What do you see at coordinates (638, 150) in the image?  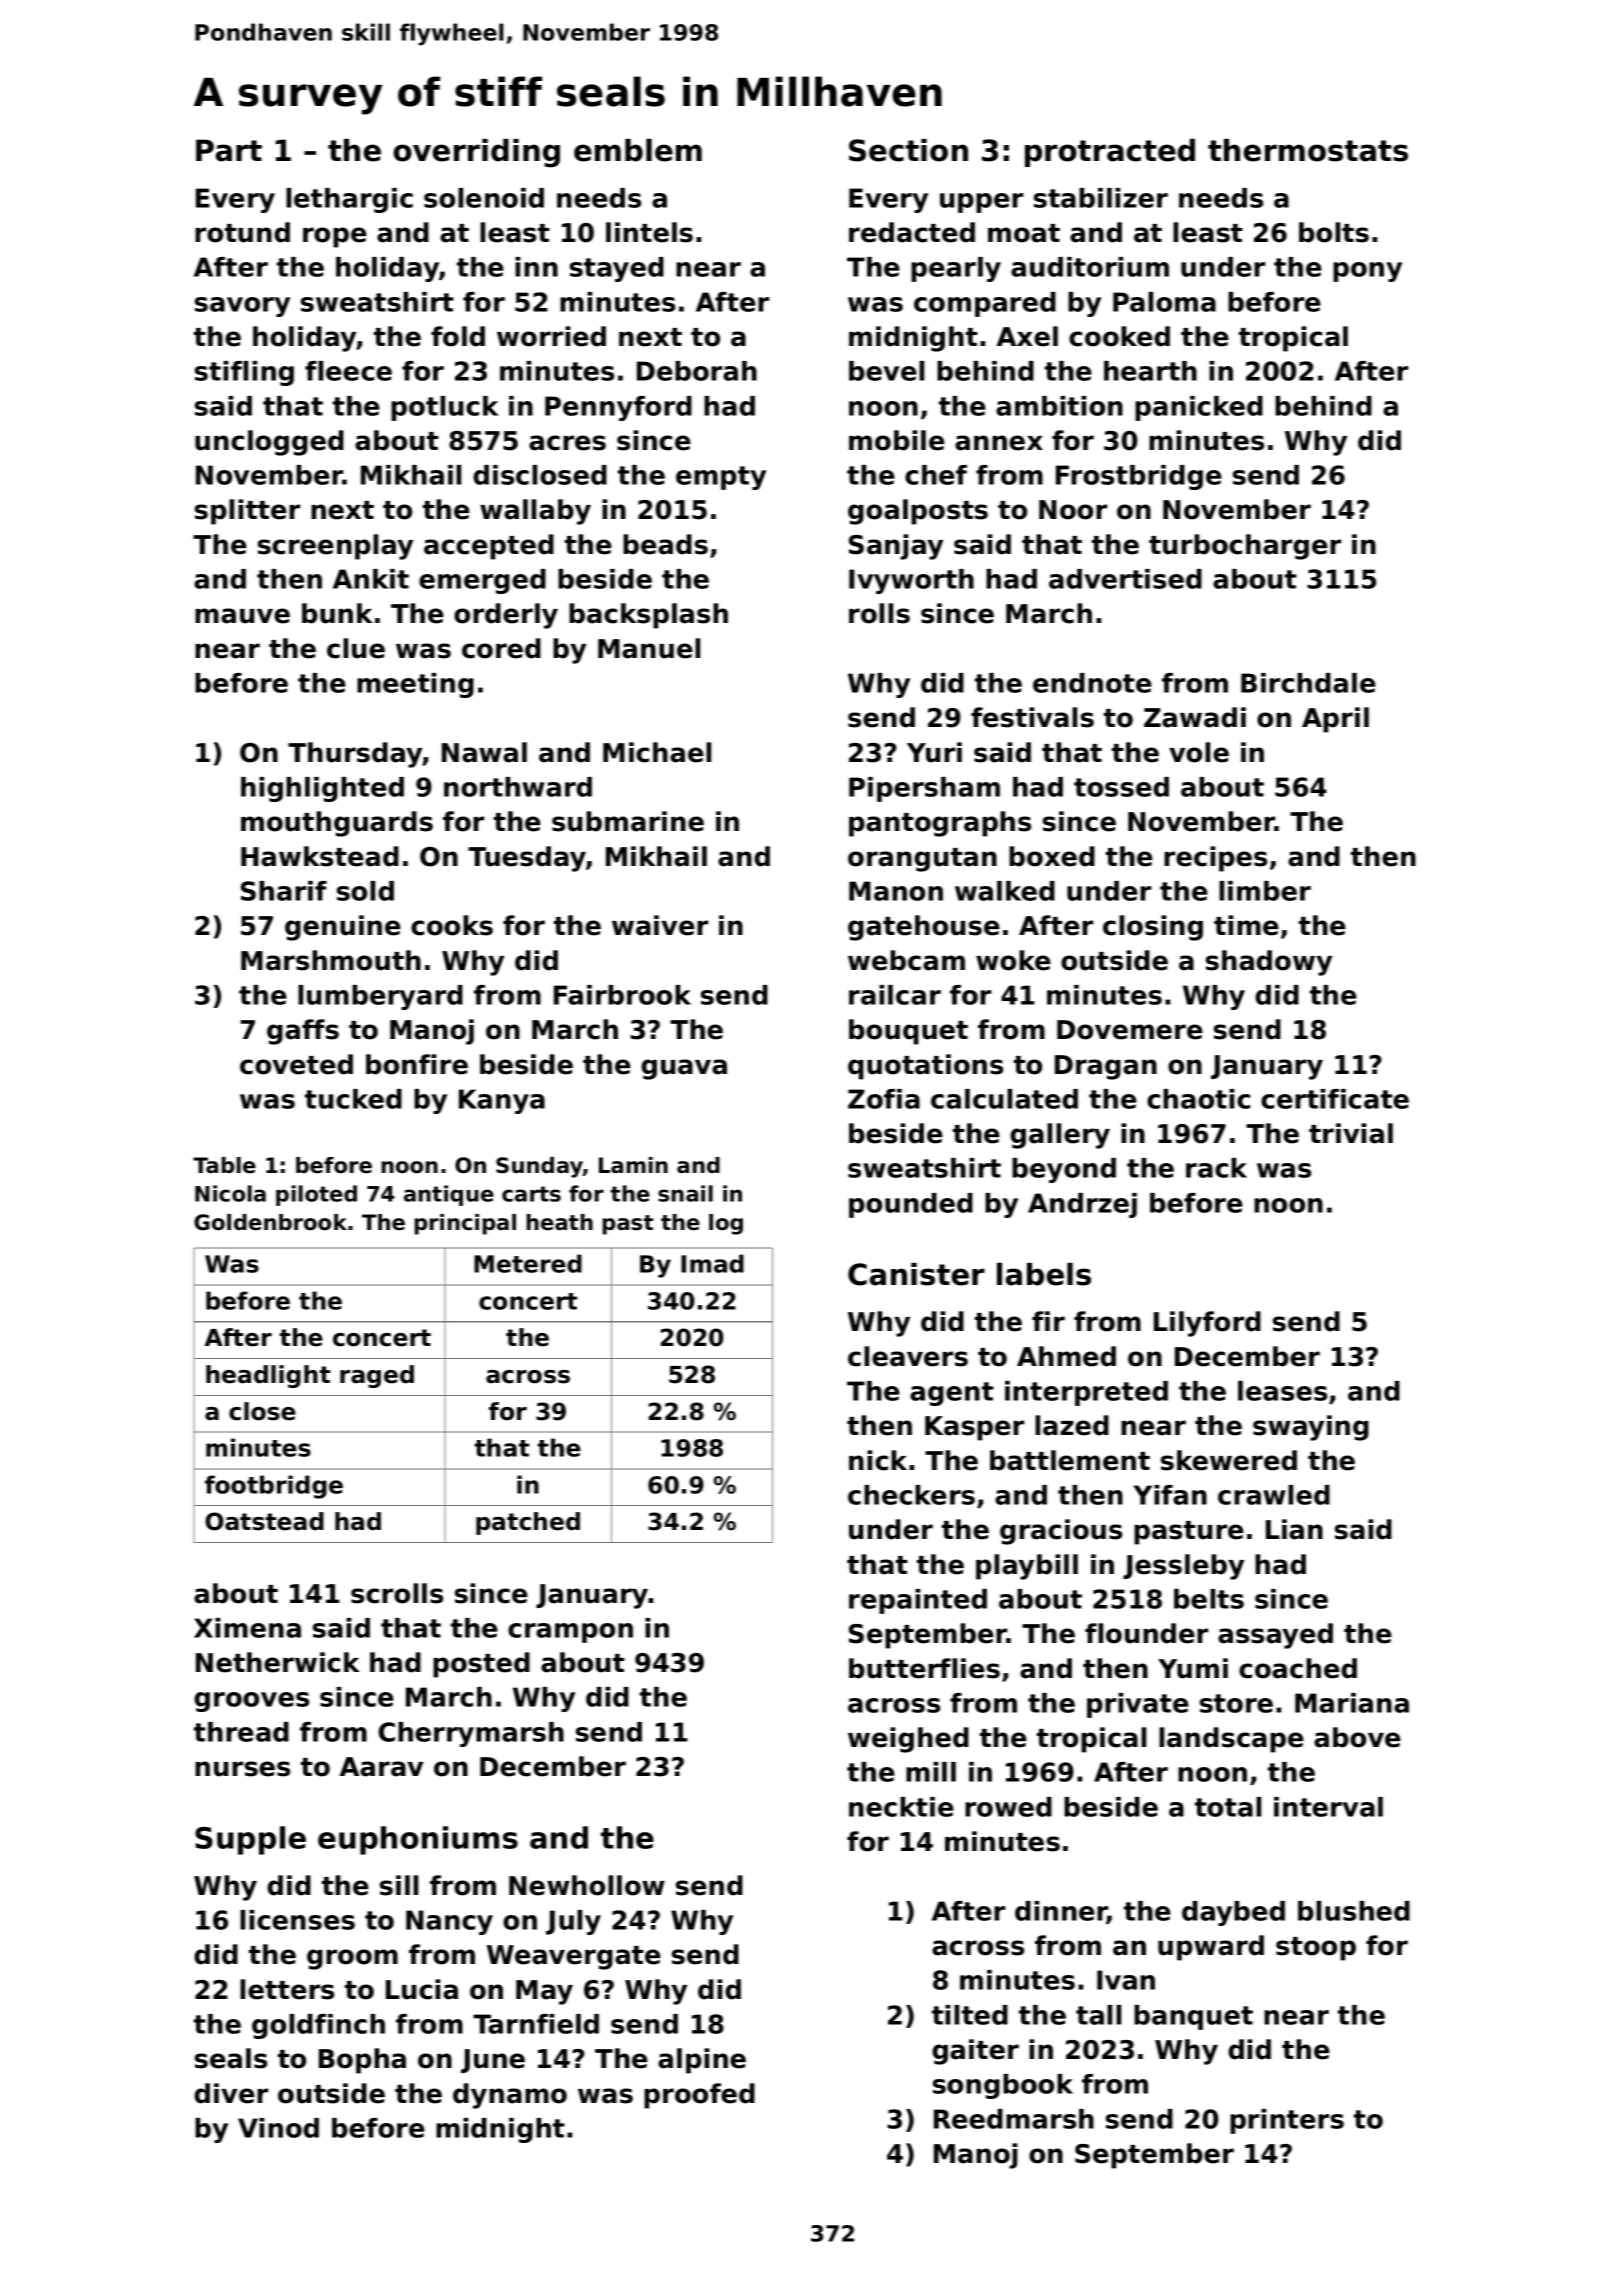 I see `emblem` at bounding box center [638, 150].
